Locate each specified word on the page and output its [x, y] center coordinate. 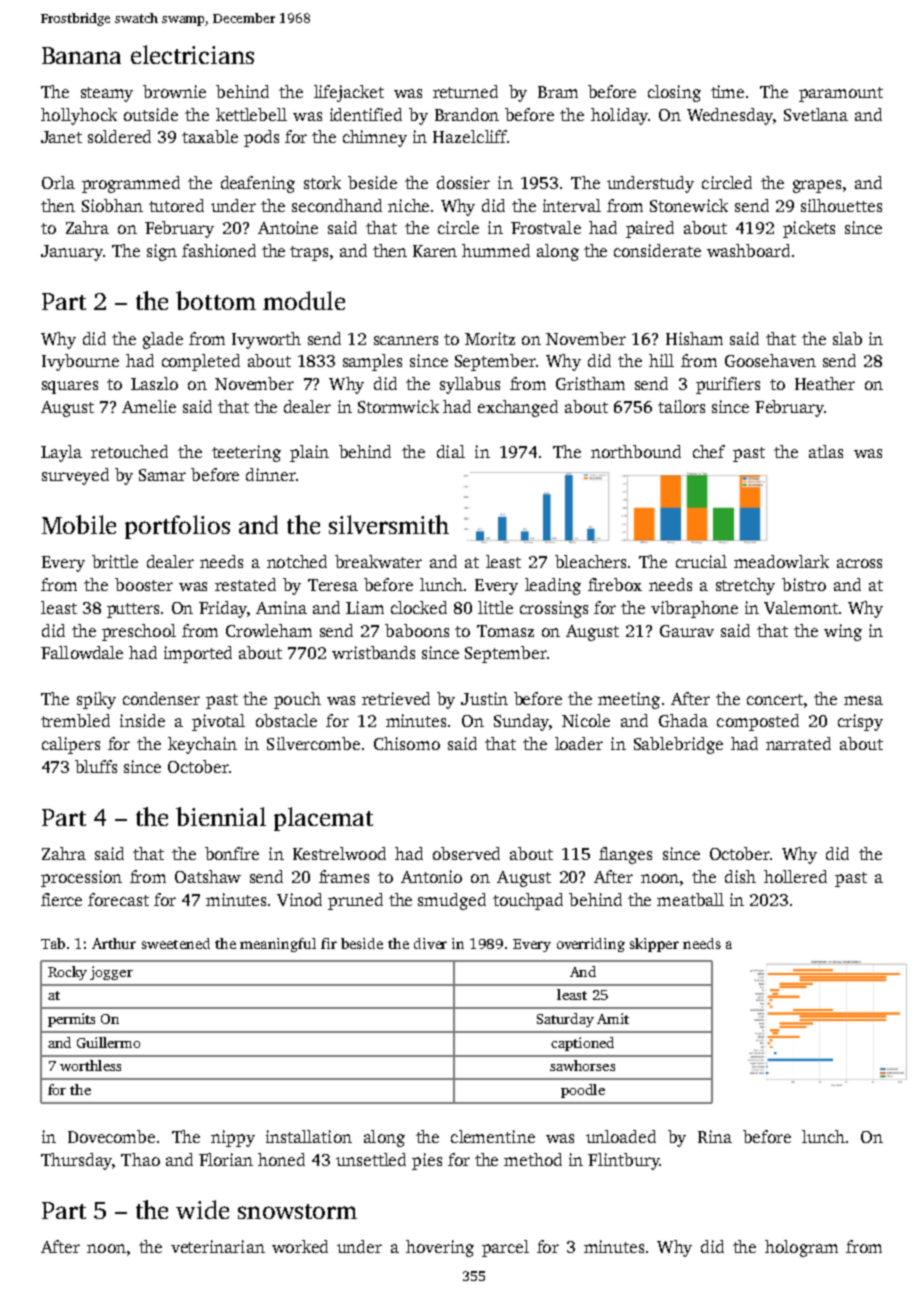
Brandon [467, 114]
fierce [61, 899]
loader [579, 743]
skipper [654, 945]
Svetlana [816, 114]
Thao [140, 1159]
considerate [657, 250]
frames [344, 876]
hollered [795, 876]
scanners [406, 340]
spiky [96, 700]
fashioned [219, 250]
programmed [131, 184]
